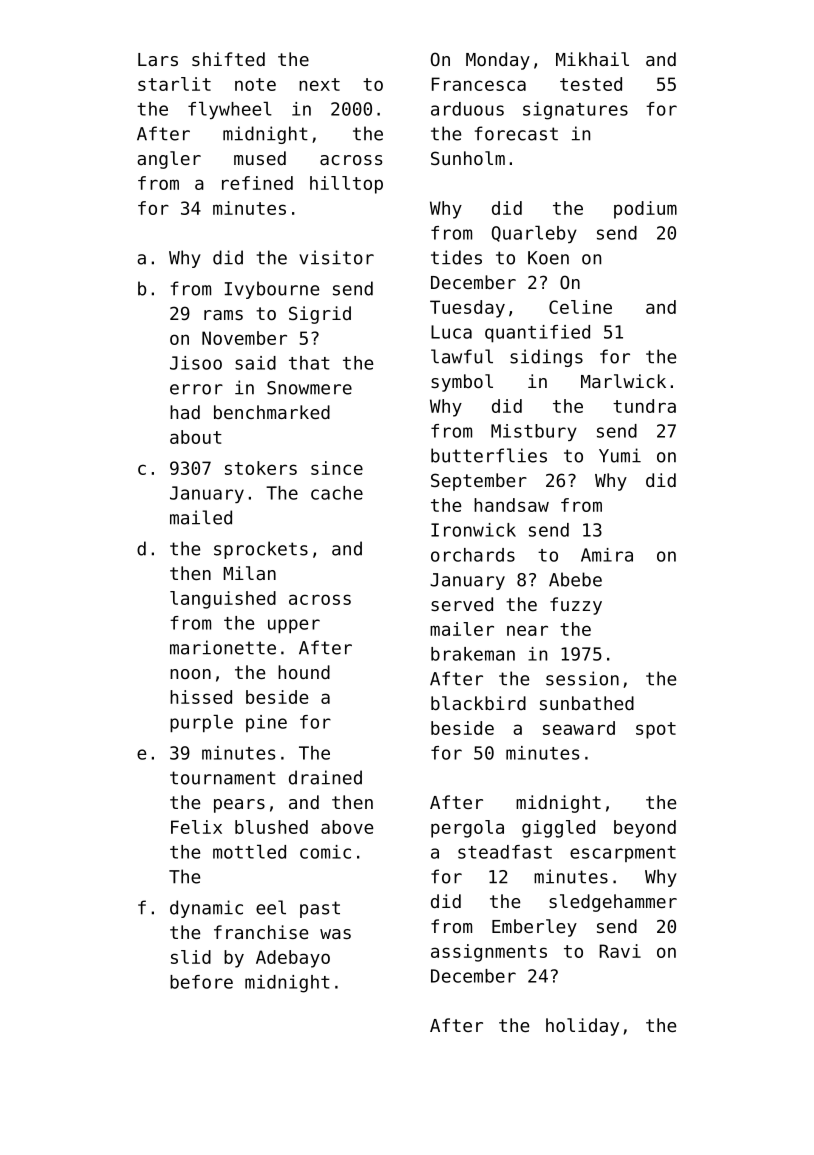  I want to click on Amira, so click(607, 555).
